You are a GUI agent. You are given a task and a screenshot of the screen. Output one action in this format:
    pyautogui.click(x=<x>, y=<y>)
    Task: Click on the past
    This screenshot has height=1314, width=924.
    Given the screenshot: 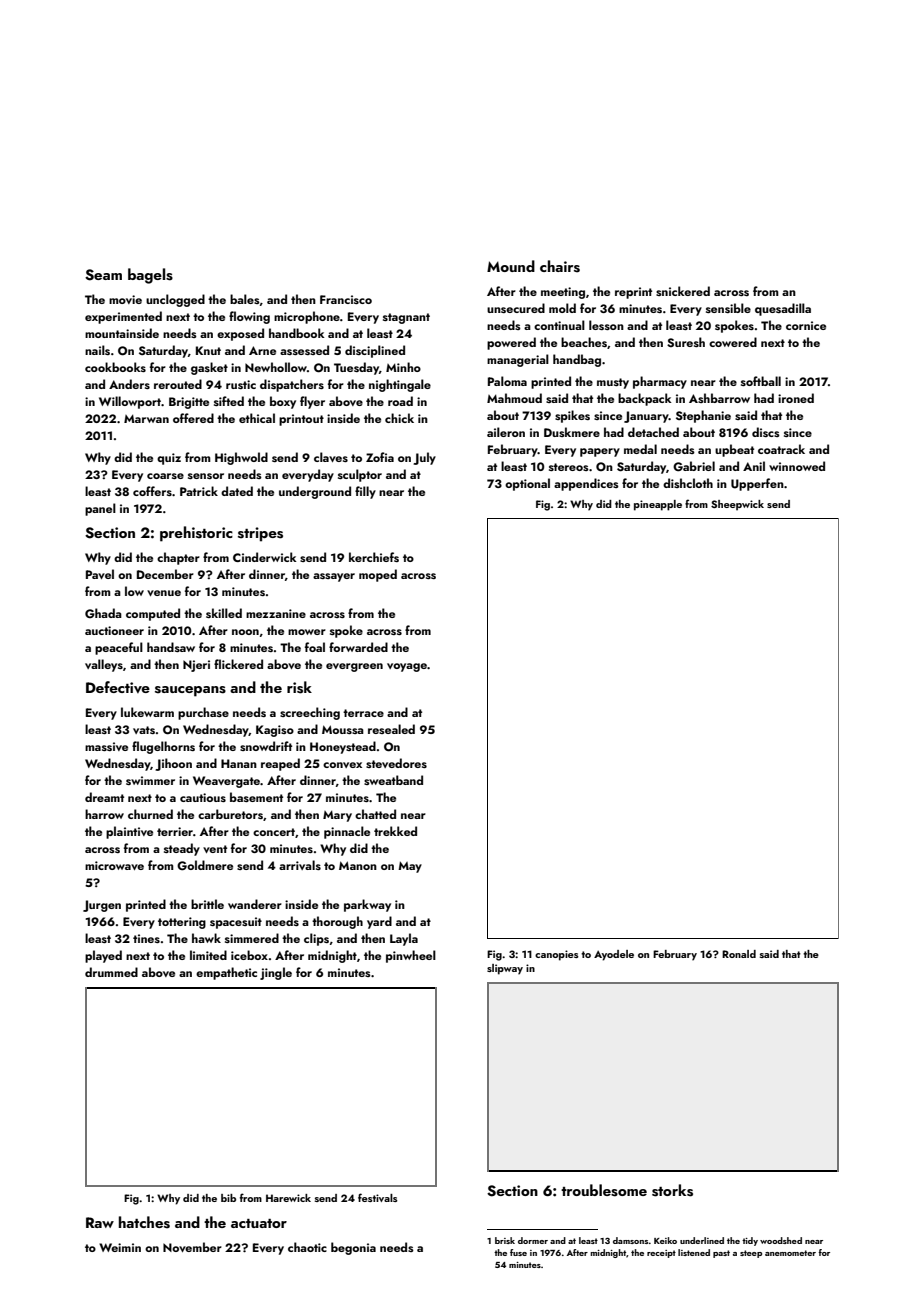 What is the action you would take?
    pyautogui.click(x=721, y=1254)
